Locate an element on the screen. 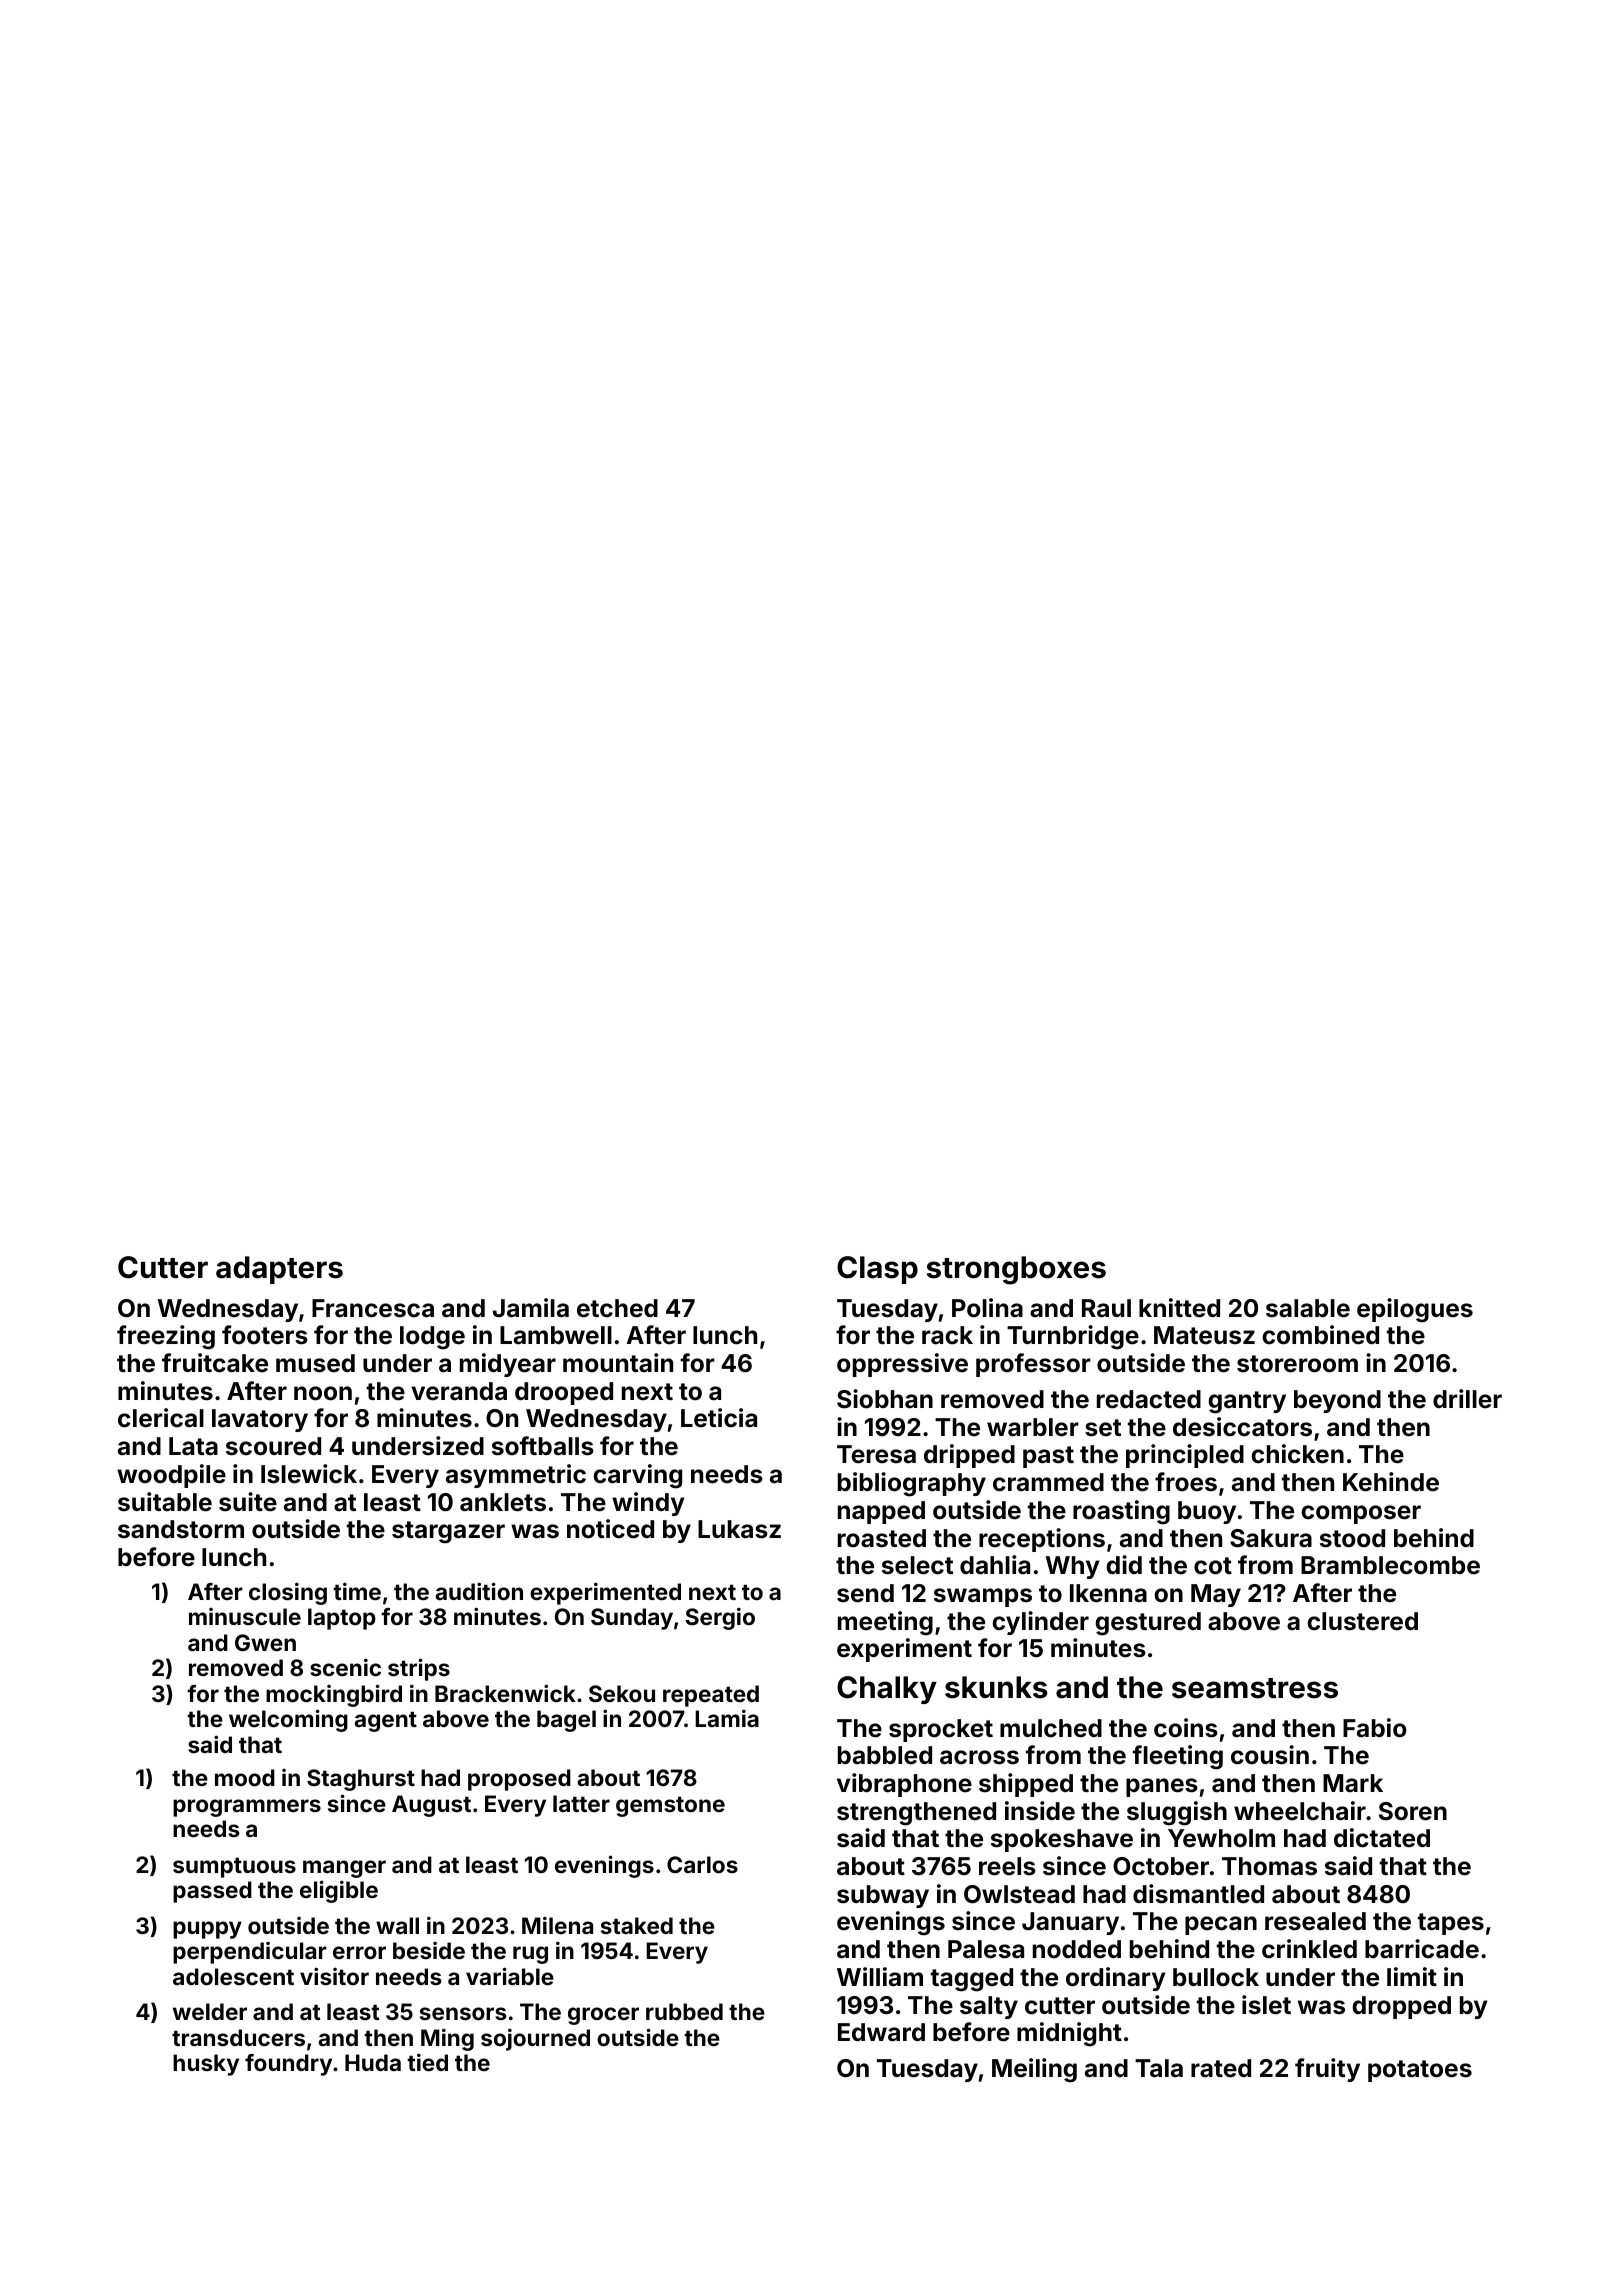 The image size is (1620, 2292). send is located at coordinates (865, 1593).
